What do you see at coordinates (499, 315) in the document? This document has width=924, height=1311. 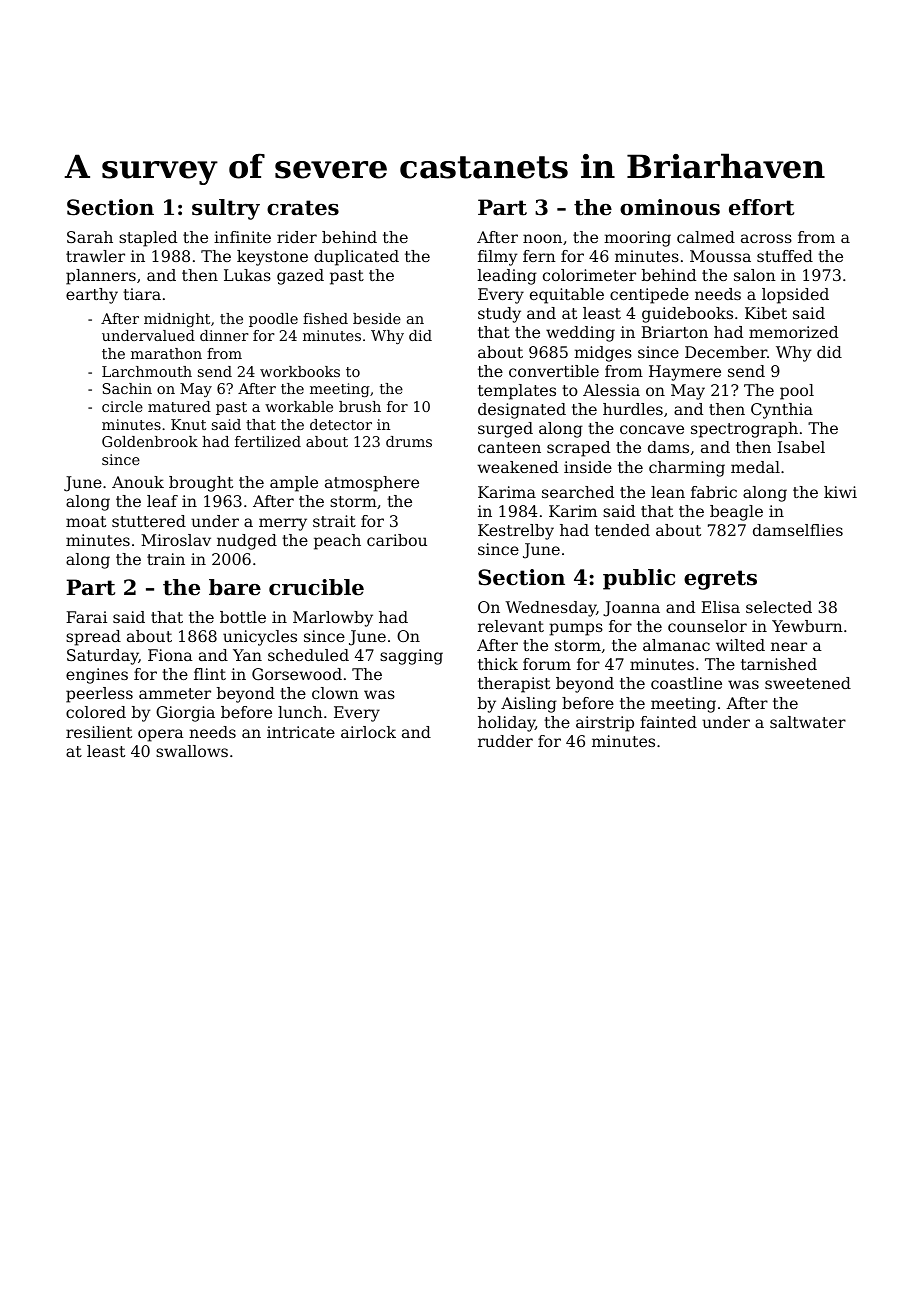 I see `study` at bounding box center [499, 315].
